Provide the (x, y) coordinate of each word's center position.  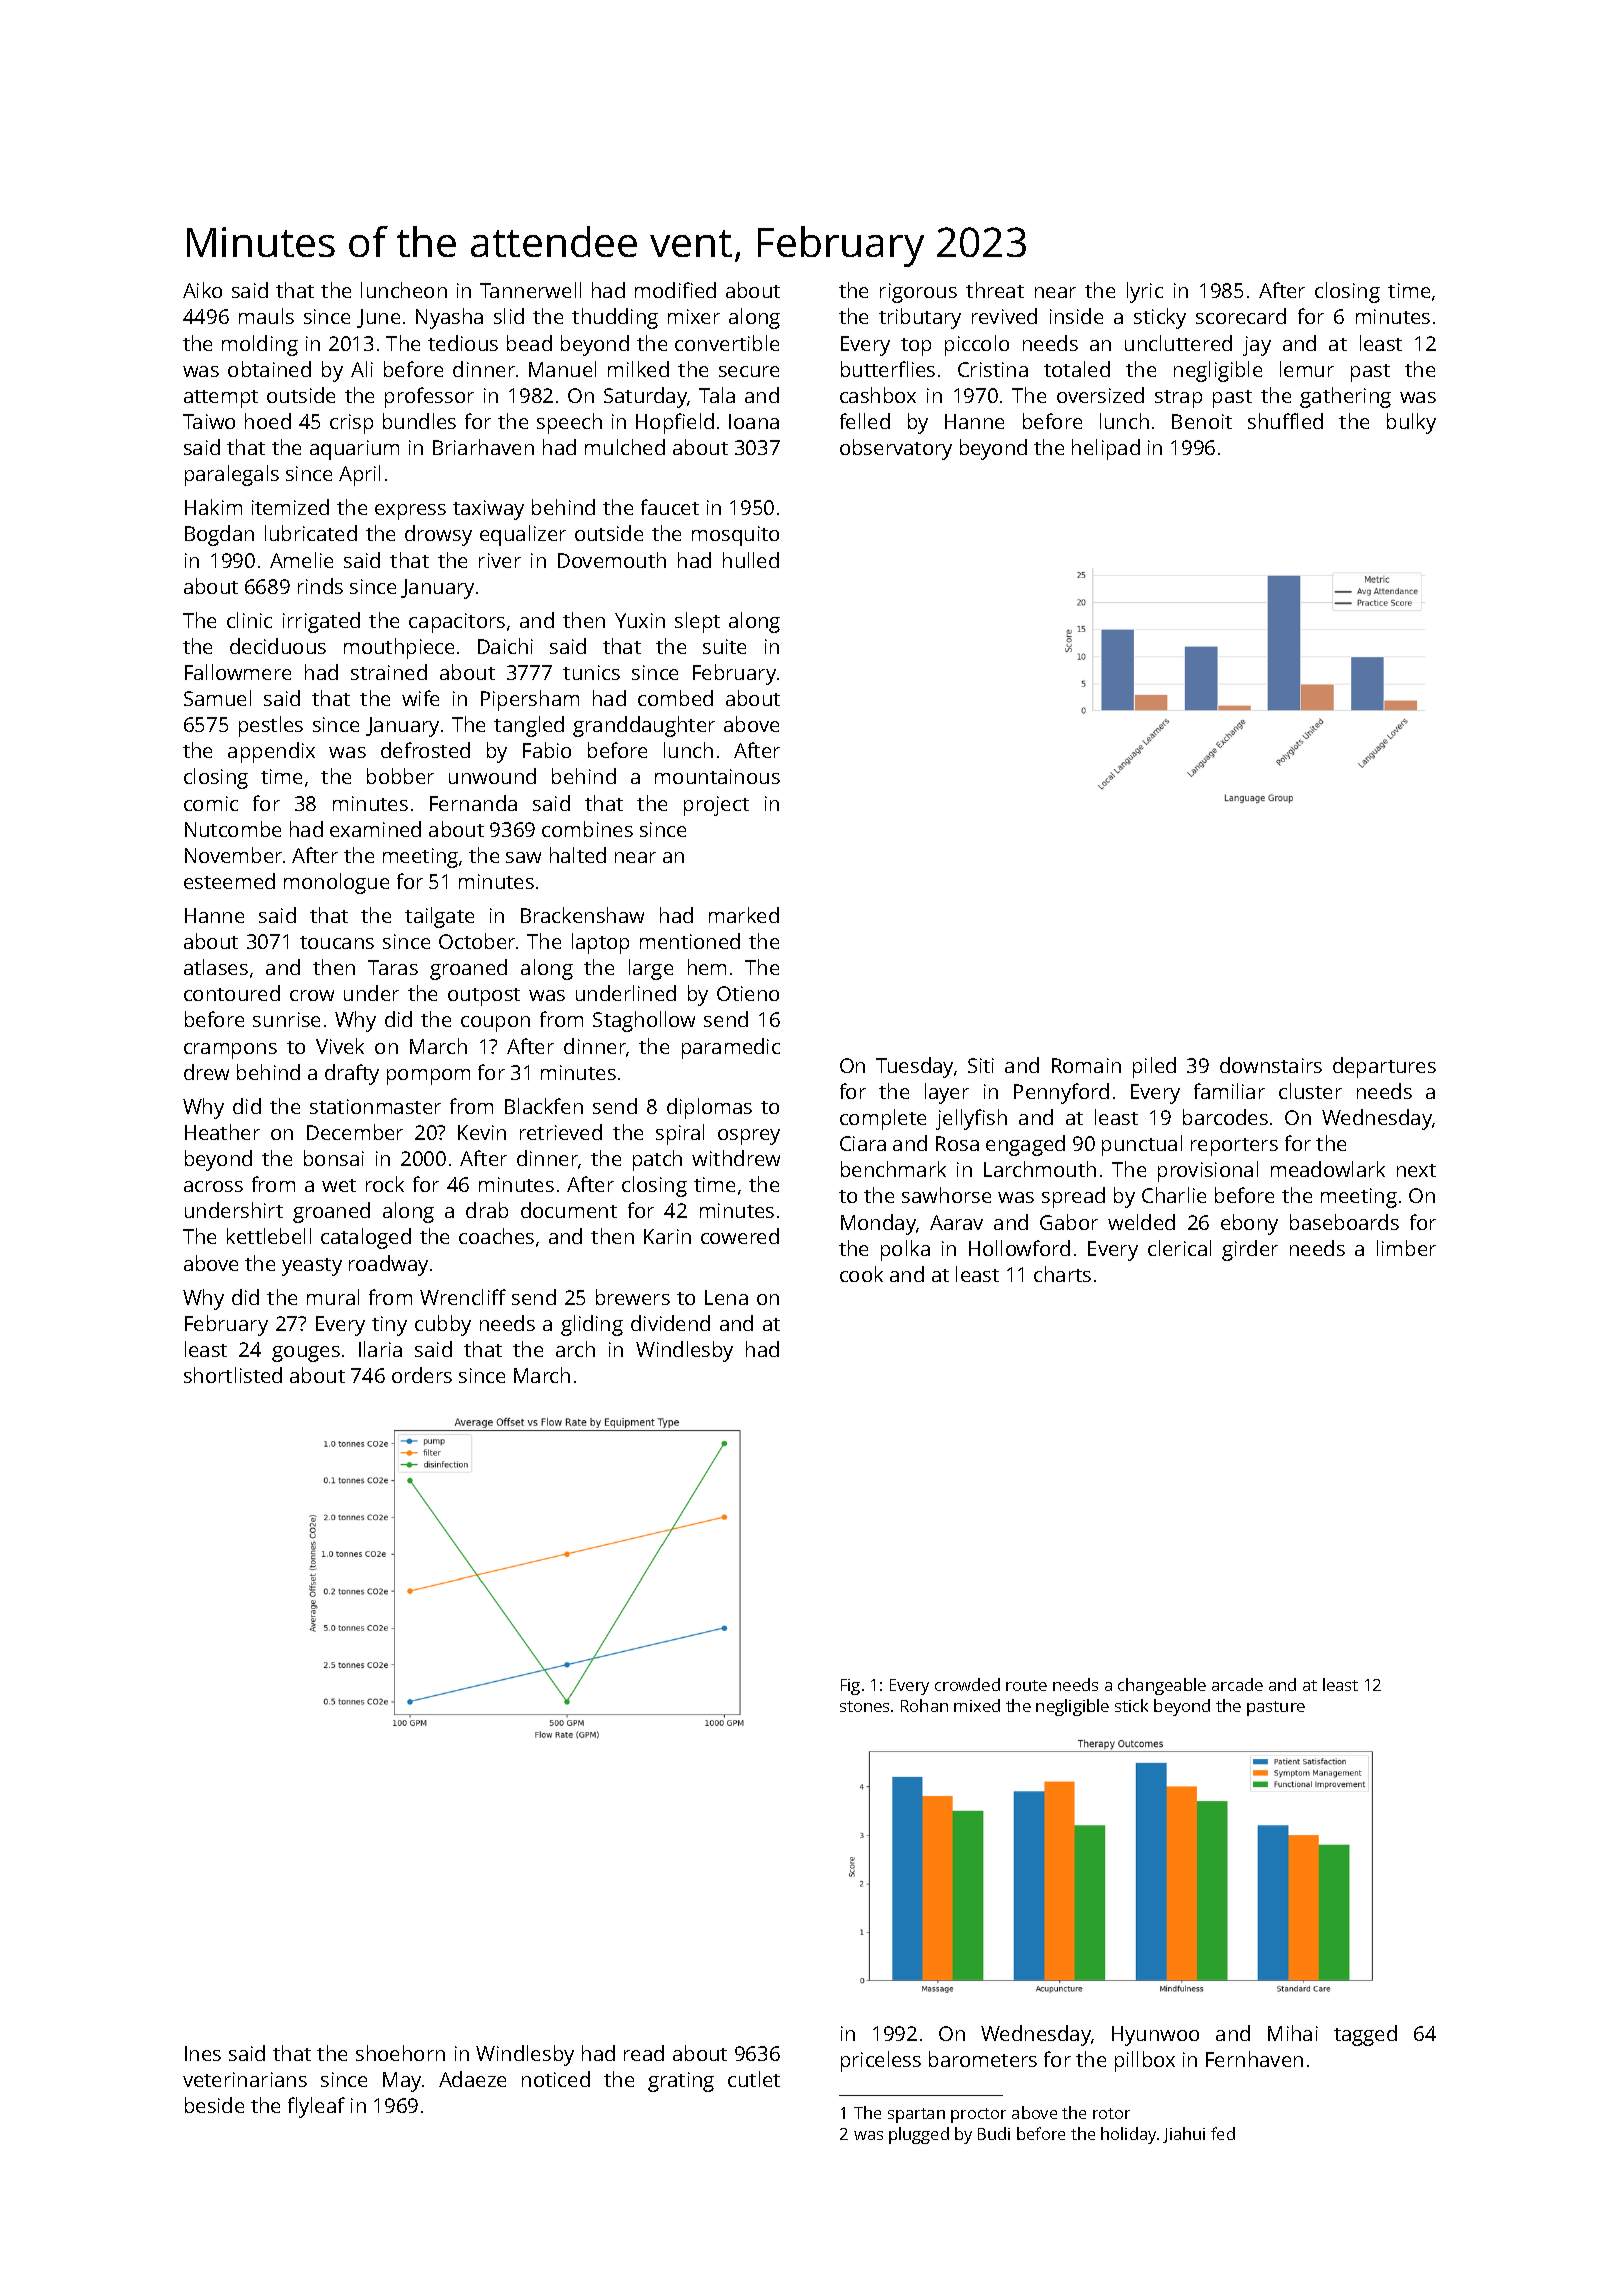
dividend (670, 1323)
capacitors (457, 623)
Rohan (924, 1705)
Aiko (202, 290)
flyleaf (316, 2107)
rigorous (918, 293)
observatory (896, 449)
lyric (1145, 292)
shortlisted (233, 1375)
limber (1406, 1248)
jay (1257, 346)
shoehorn (400, 2053)
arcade (1237, 1684)
